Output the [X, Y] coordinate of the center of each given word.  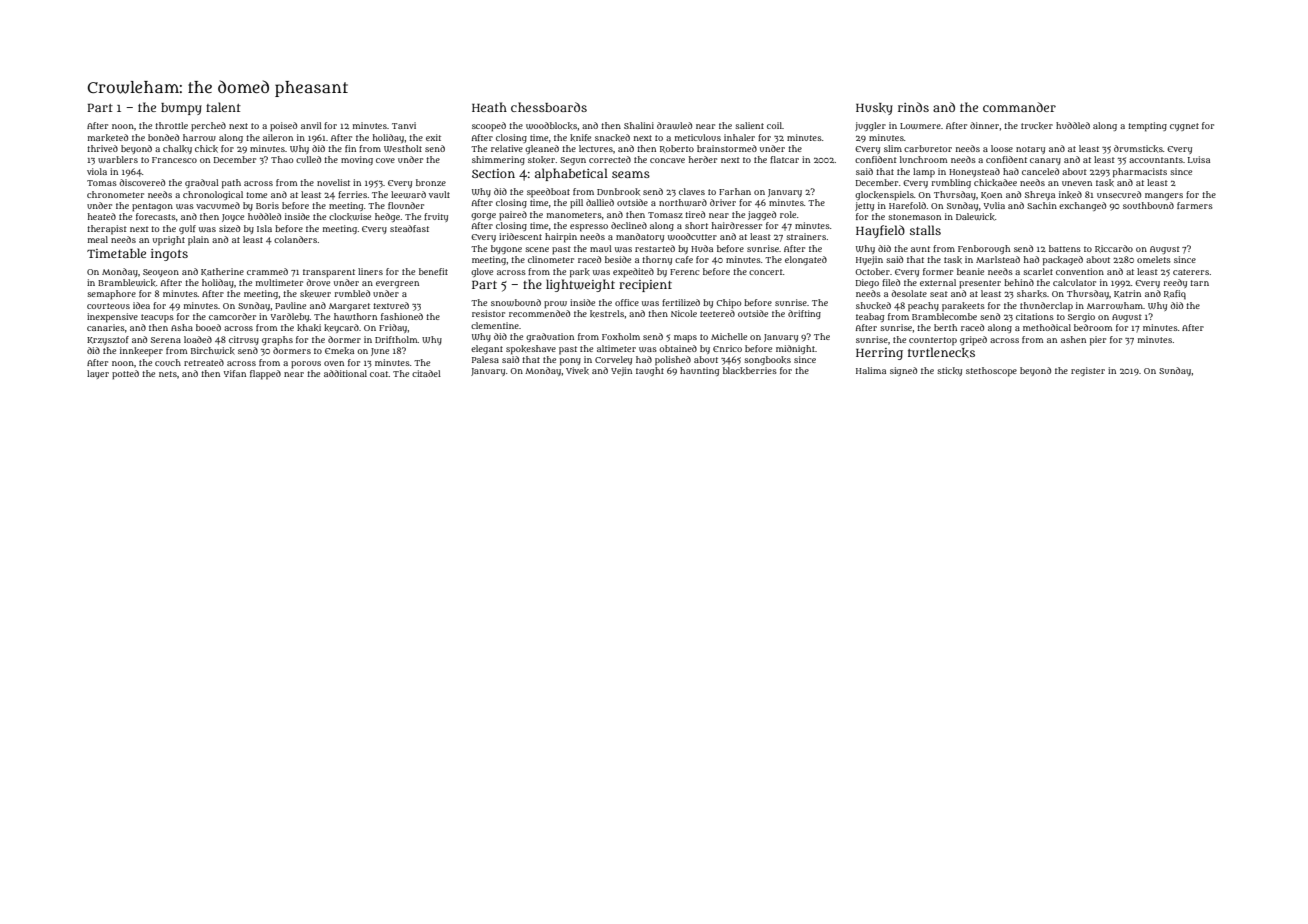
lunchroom [923, 159]
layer [98, 374]
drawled [674, 125]
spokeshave [531, 350]
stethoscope [991, 372]
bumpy [181, 109]
